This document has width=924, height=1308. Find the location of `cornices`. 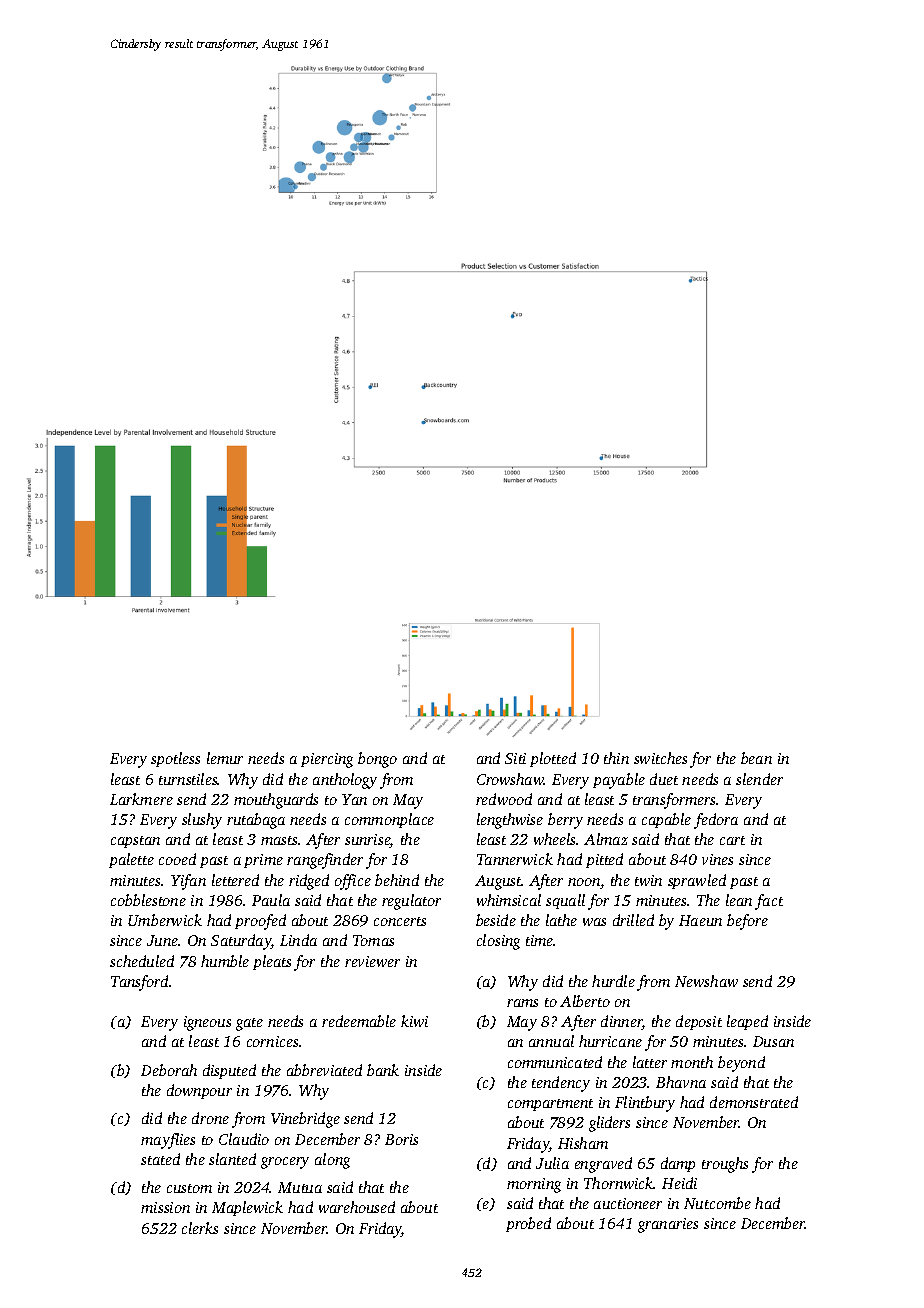

cornices is located at coordinates (272, 1041).
